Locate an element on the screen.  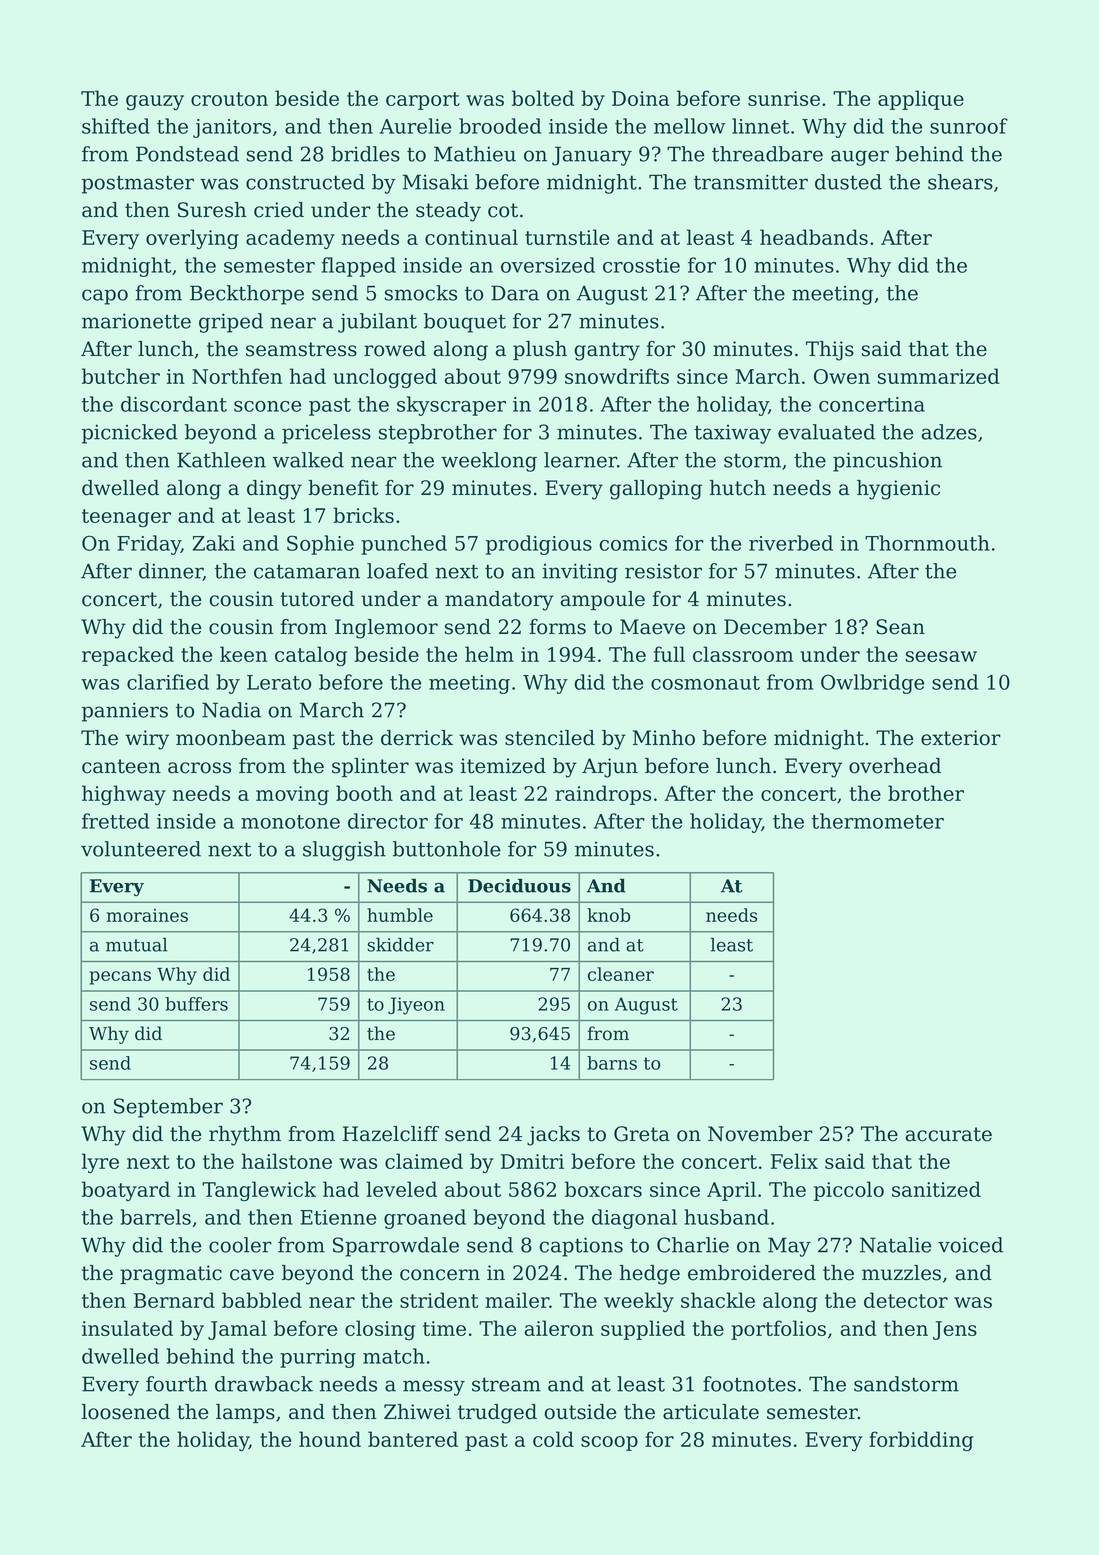
capo is located at coordinates (105, 297).
